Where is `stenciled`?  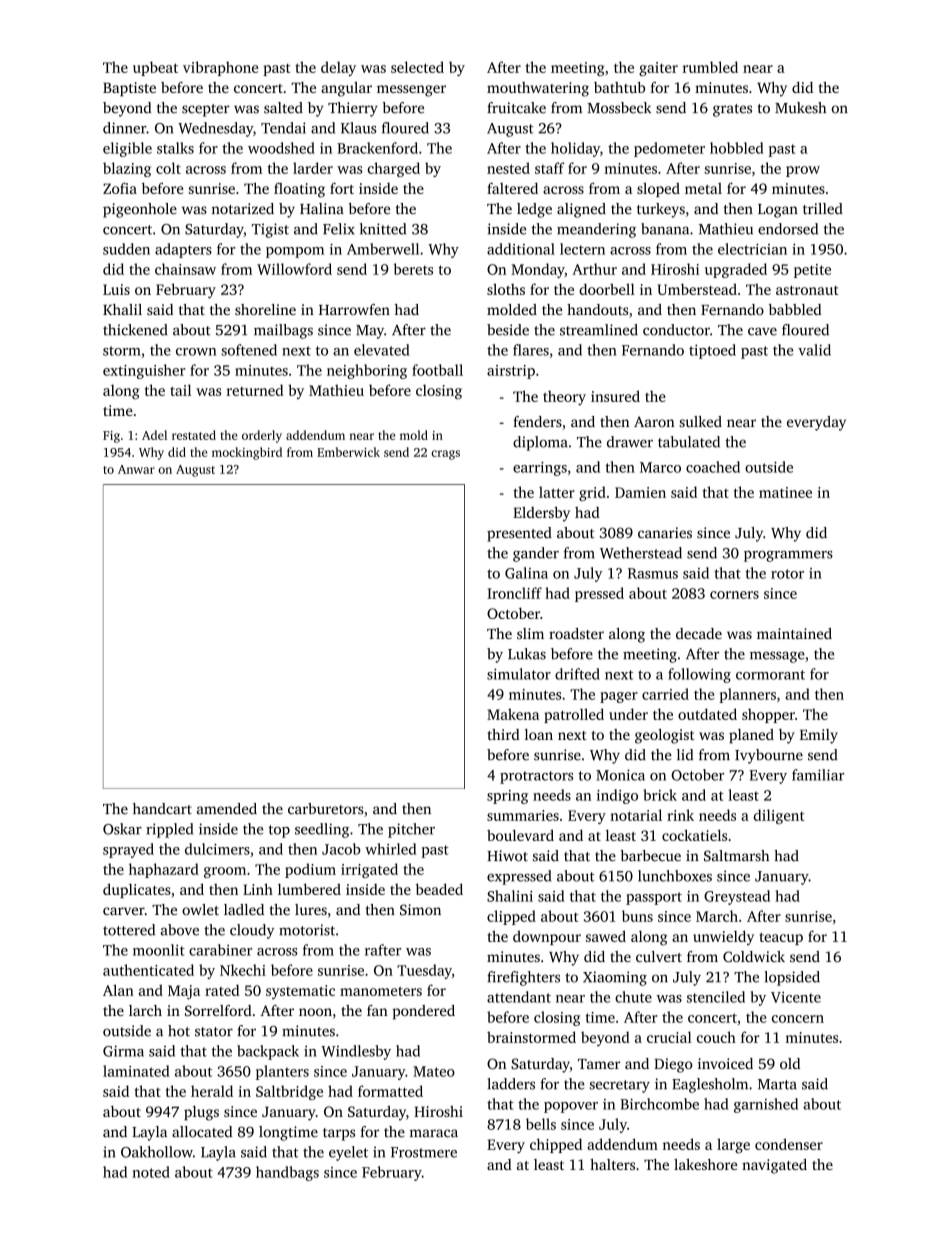
stenciled is located at coordinates (716, 997).
